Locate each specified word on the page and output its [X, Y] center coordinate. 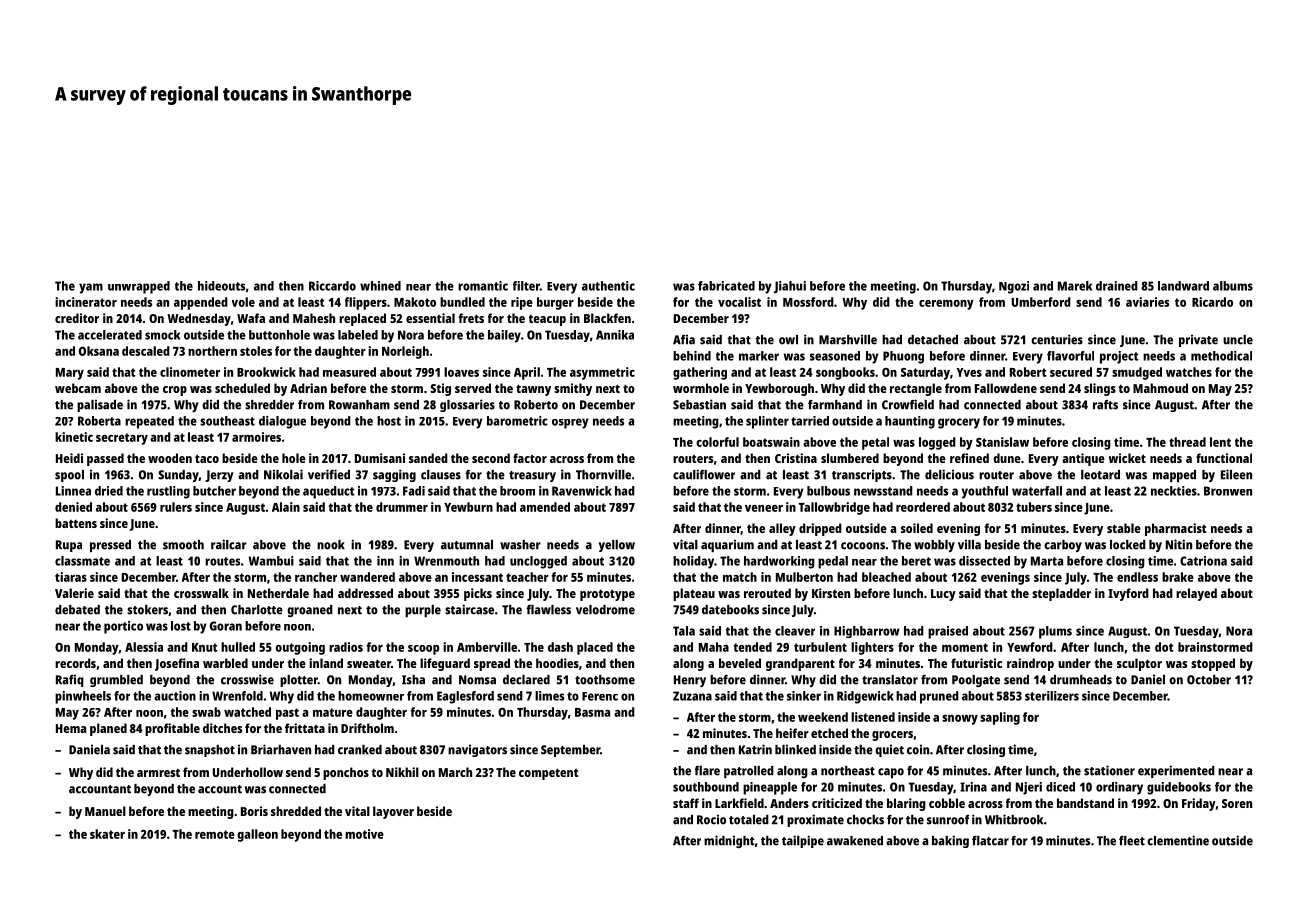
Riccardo [332, 286]
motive [364, 834]
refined [969, 458]
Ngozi [1014, 287]
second [491, 458]
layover [393, 812]
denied [73, 507]
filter [526, 286]
